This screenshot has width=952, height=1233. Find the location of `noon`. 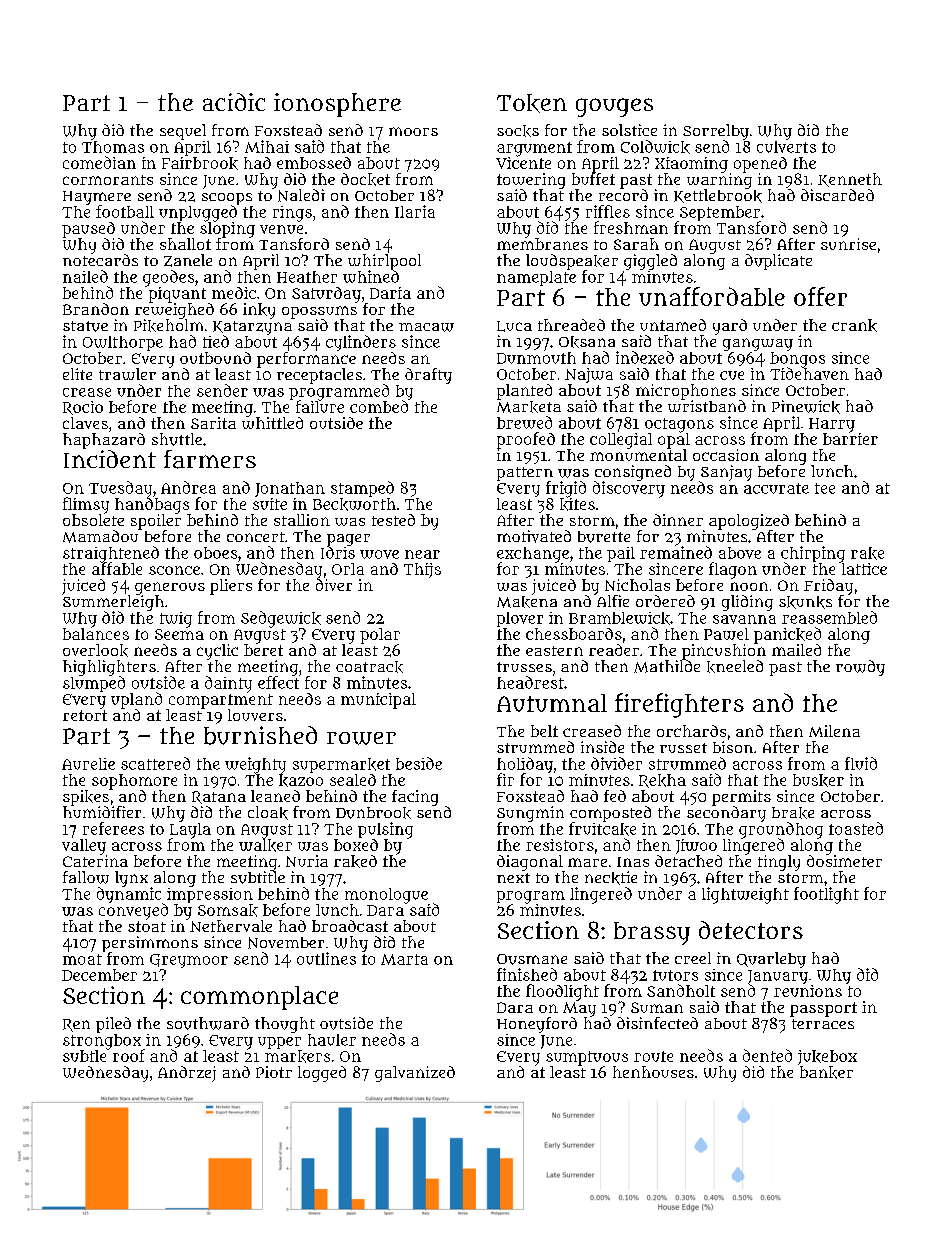

noon is located at coordinates (749, 586).
